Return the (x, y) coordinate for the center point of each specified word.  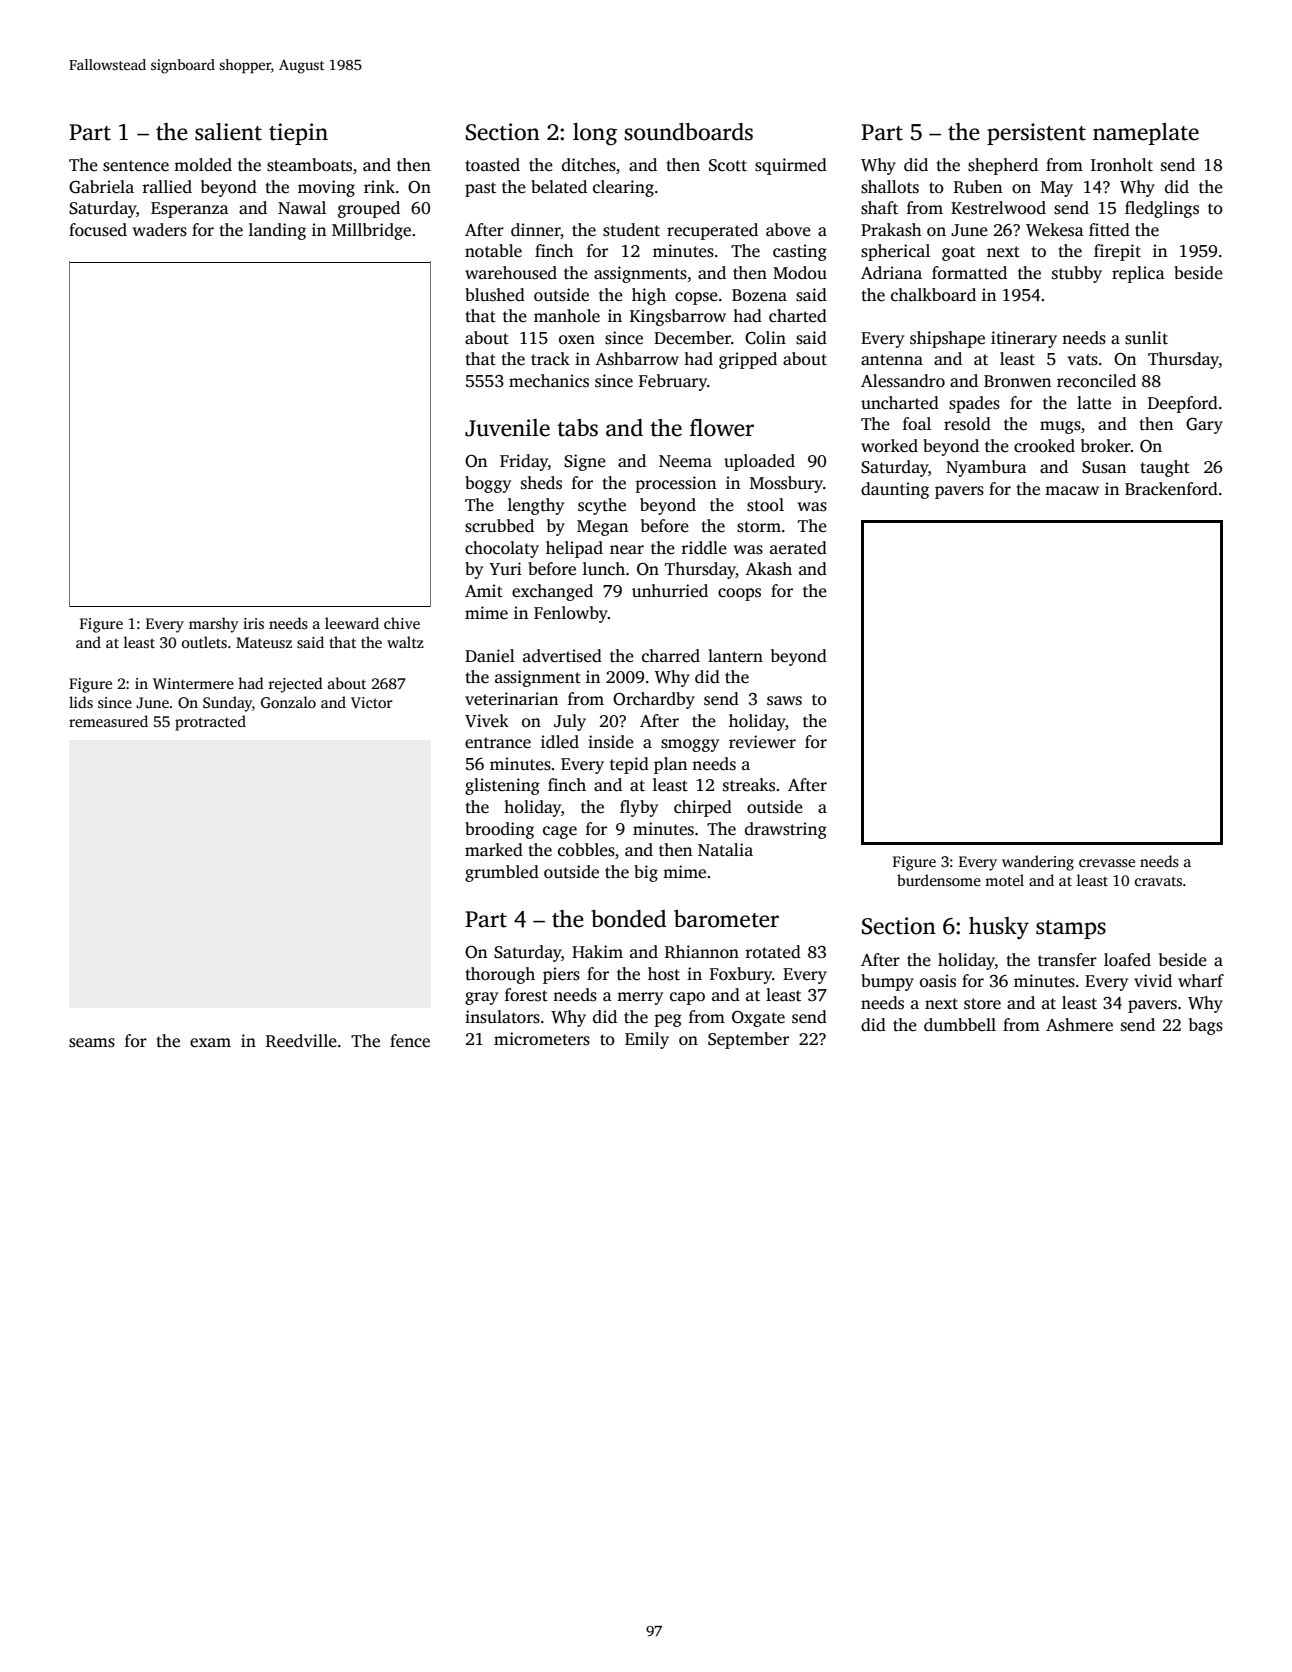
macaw (1072, 491)
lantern (735, 656)
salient (228, 132)
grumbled (502, 873)
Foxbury (741, 975)
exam (210, 1043)
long (595, 134)
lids (81, 702)
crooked (1044, 446)
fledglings (1162, 209)
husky (999, 928)
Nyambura (986, 468)
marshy (213, 625)
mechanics (549, 381)
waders (160, 230)
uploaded (759, 462)
